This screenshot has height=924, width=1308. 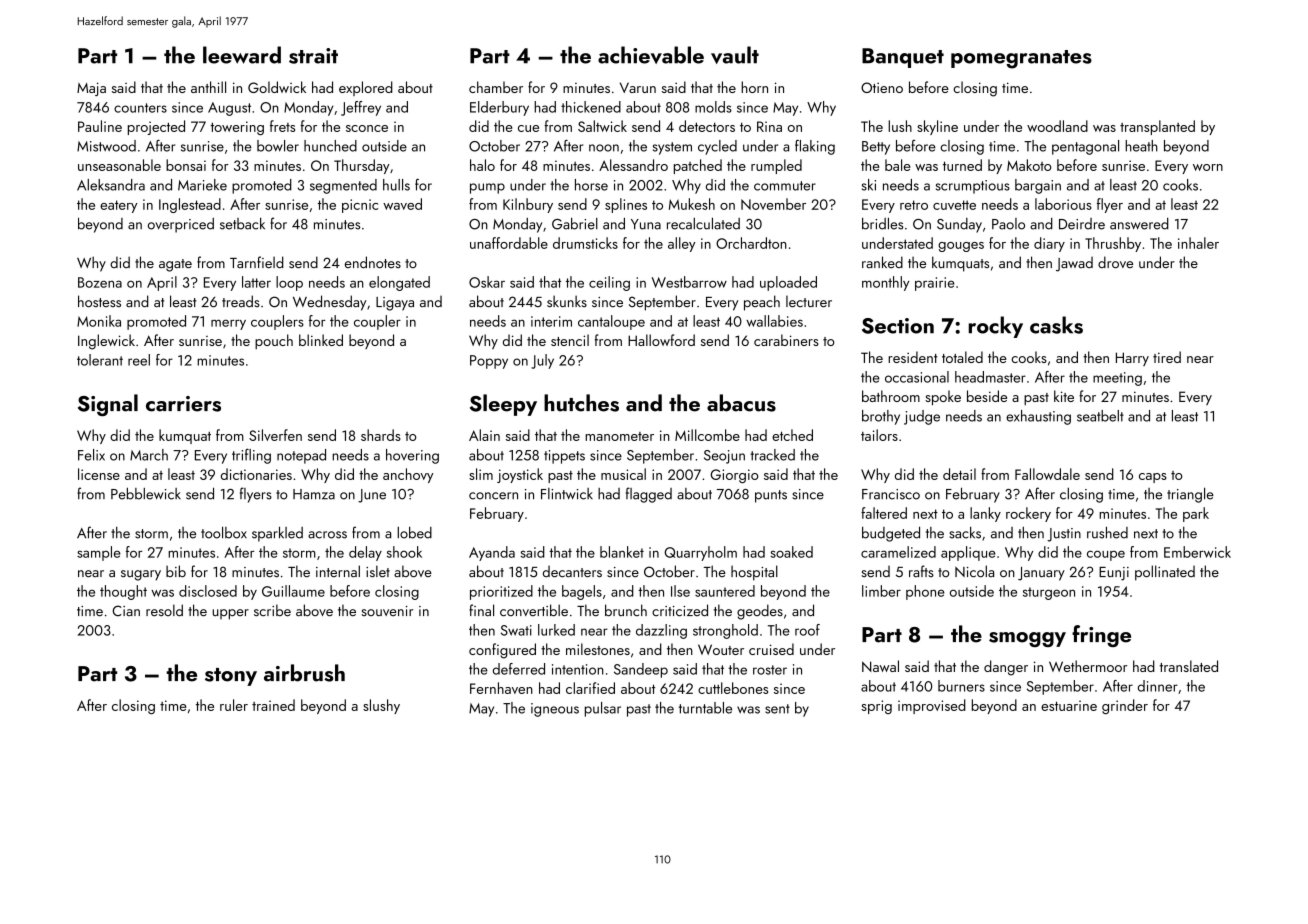 What do you see at coordinates (725, 591) in the screenshot?
I see `sauntered` at bounding box center [725, 591].
